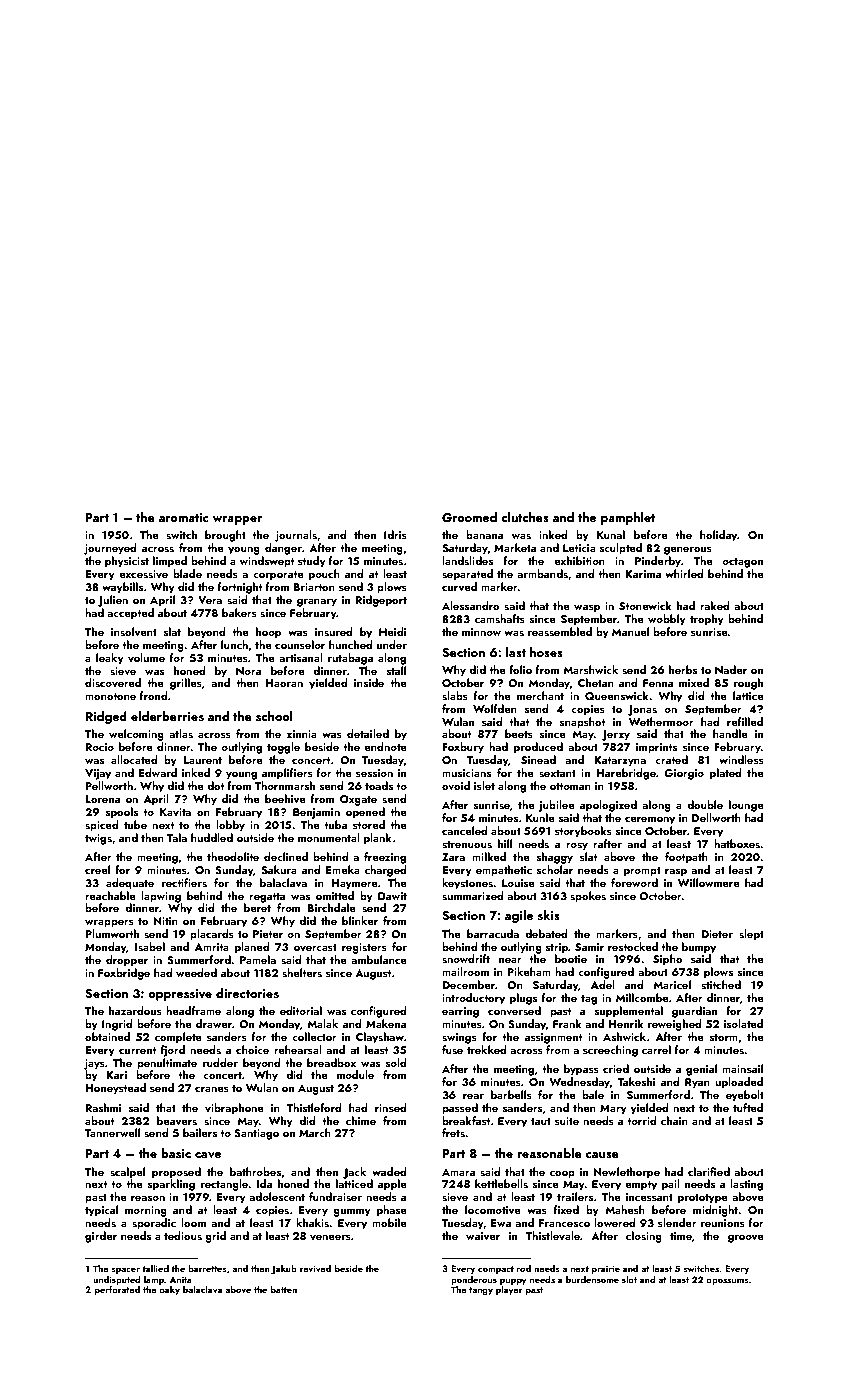 The height and width of the screenshot is (1400, 849). I want to click on aromatic, so click(184, 517).
